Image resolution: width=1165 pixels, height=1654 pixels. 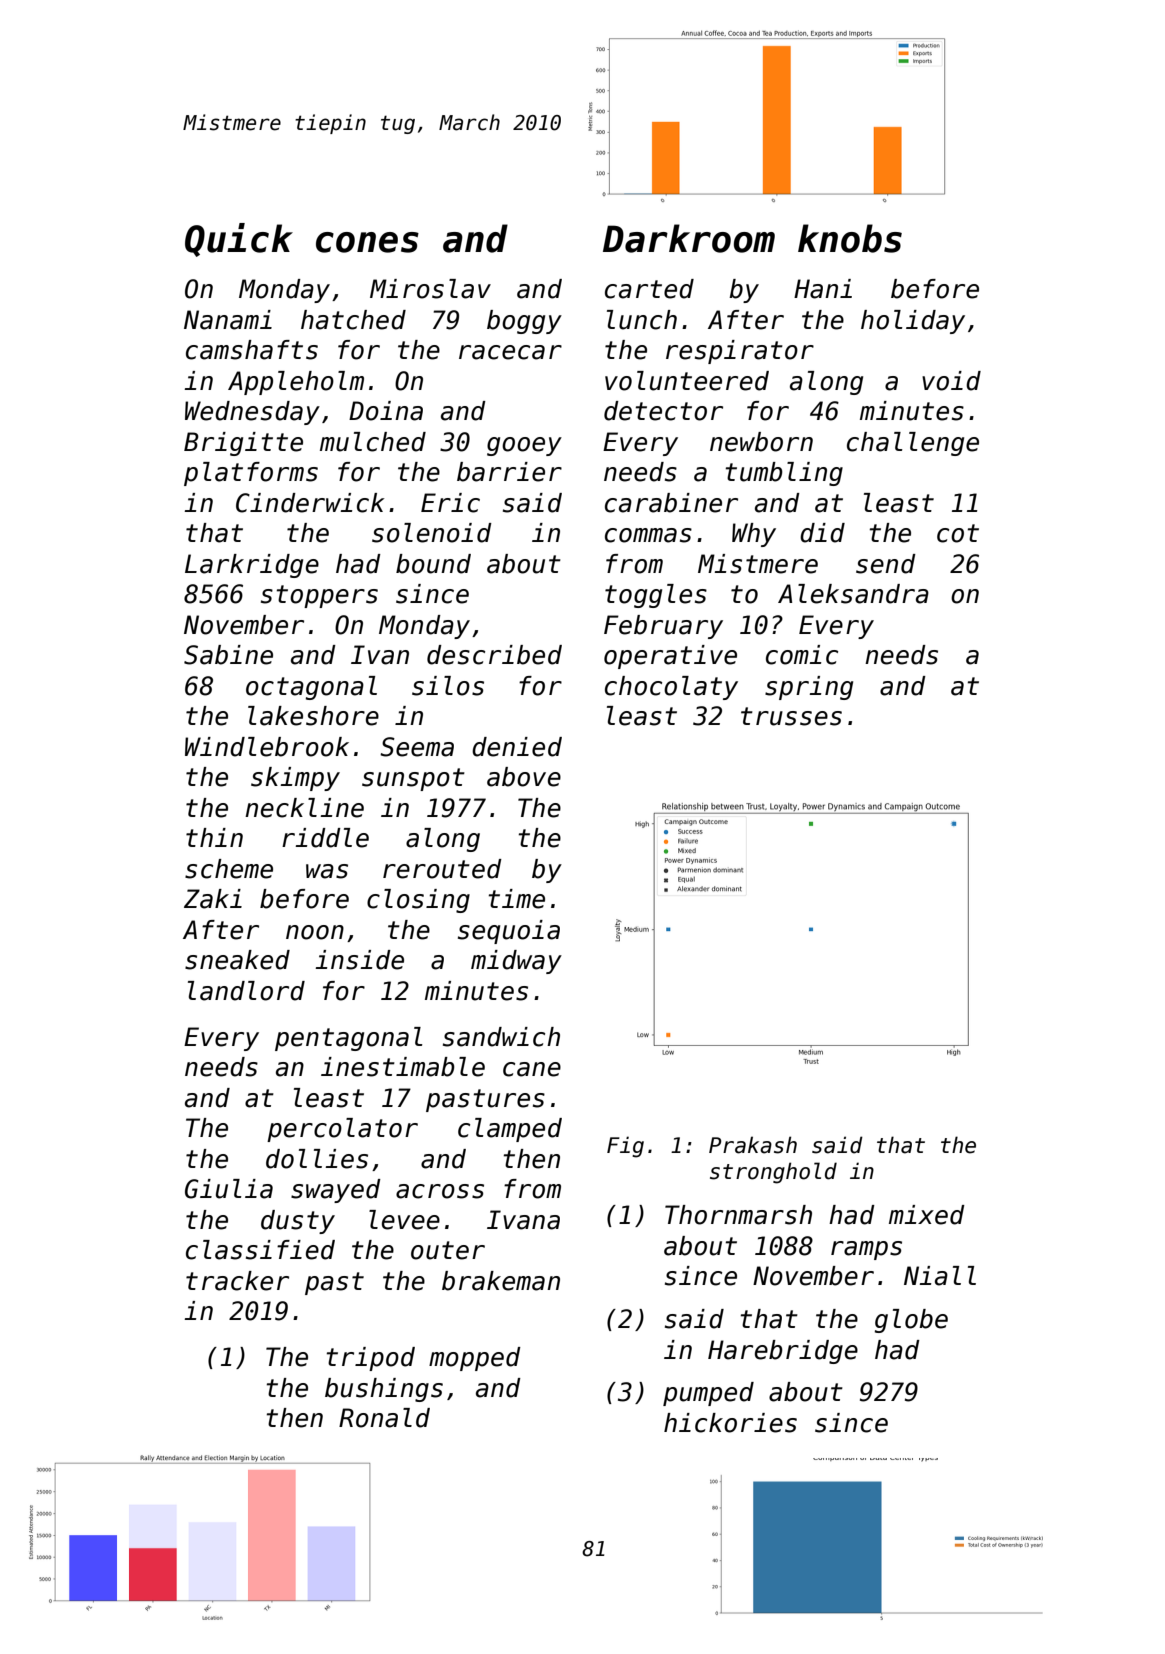 What do you see at coordinates (823, 289) in the screenshot?
I see `Hani` at bounding box center [823, 289].
